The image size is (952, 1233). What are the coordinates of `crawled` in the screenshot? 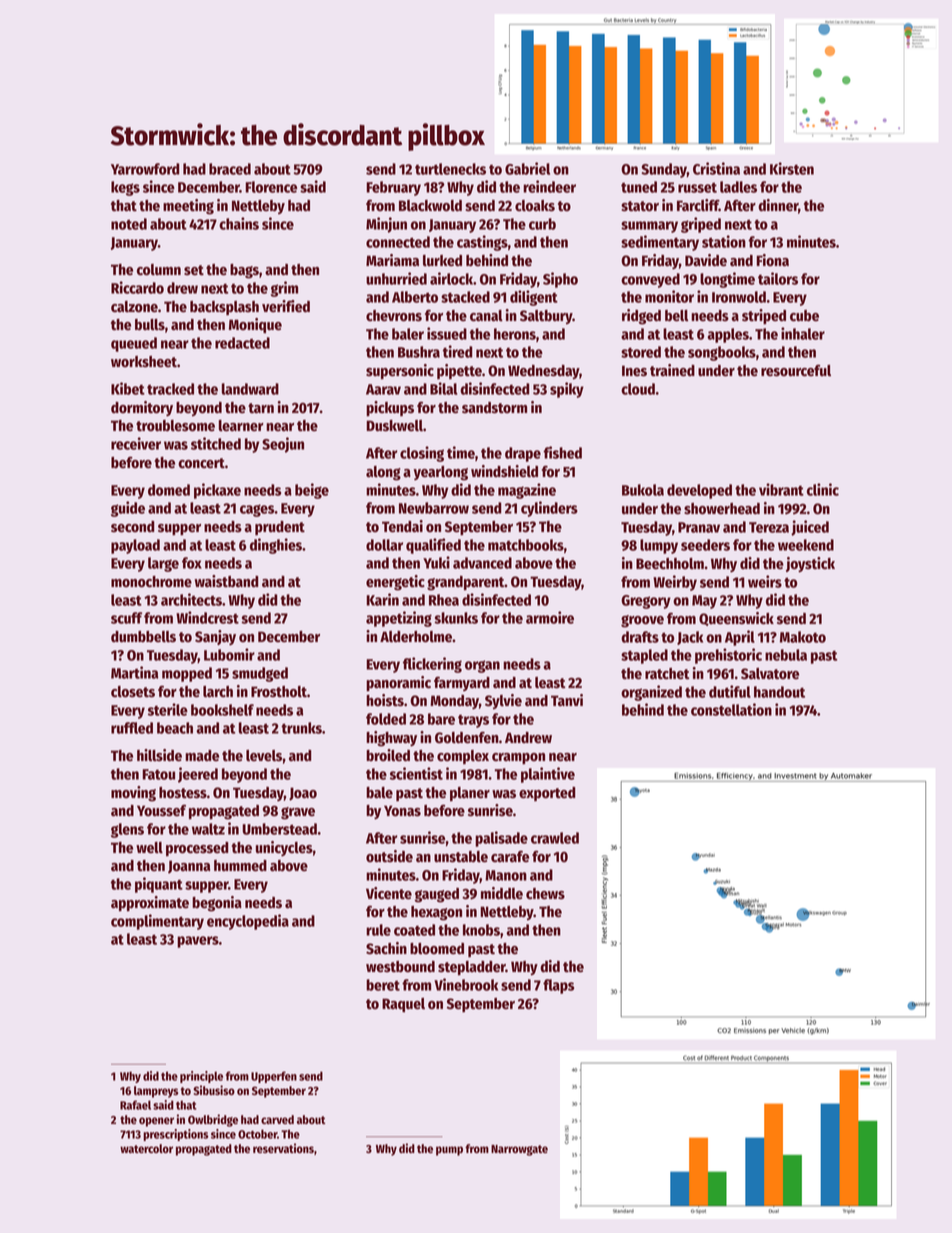 It's located at (555, 838).
